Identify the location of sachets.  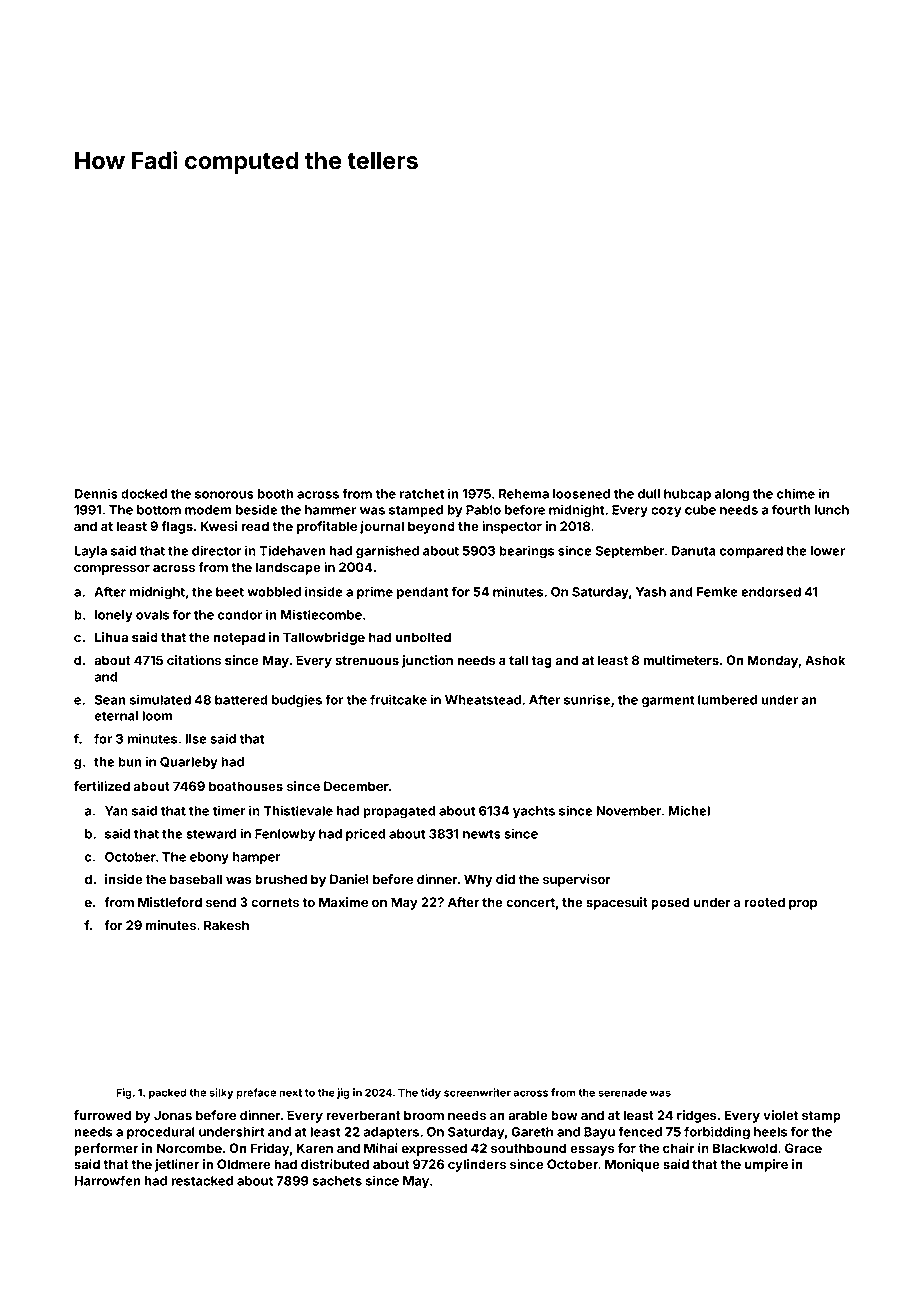
(337, 1181).
